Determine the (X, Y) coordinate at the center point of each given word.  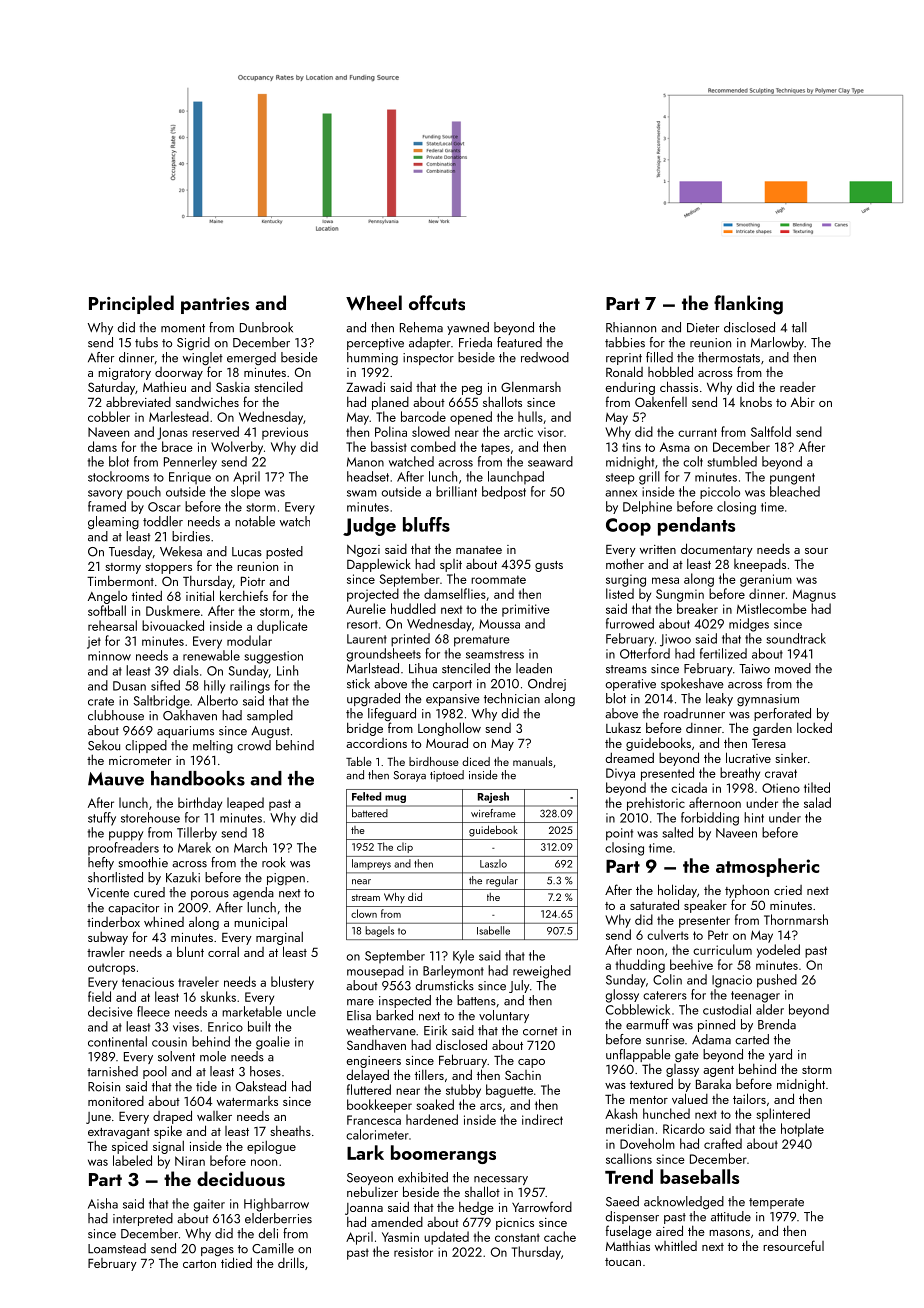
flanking (748, 305)
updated (446, 1238)
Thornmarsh (796, 919)
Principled (131, 304)
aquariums (185, 732)
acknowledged (684, 1202)
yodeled (778, 951)
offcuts (437, 303)
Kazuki (183, 877)
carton (199, 1264)
